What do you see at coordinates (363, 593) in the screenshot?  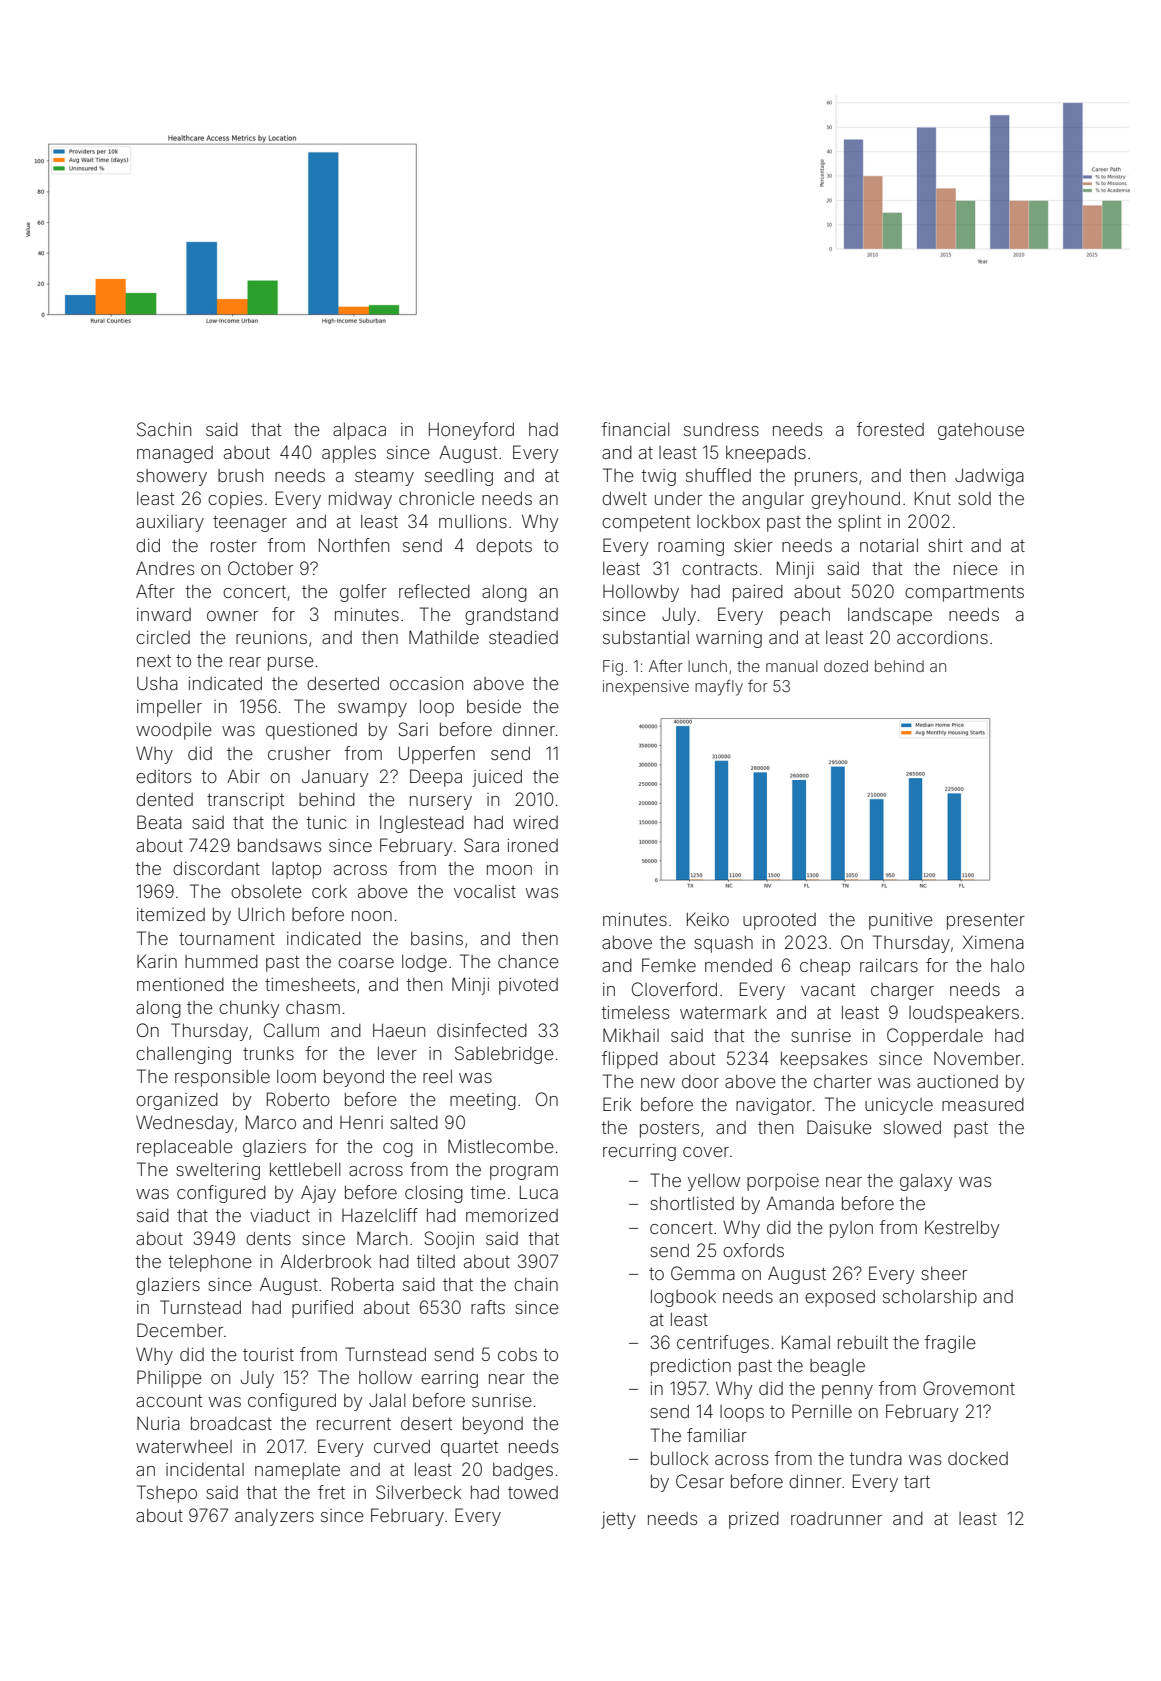 I see `golfer` at bounding box center [363, 593].
